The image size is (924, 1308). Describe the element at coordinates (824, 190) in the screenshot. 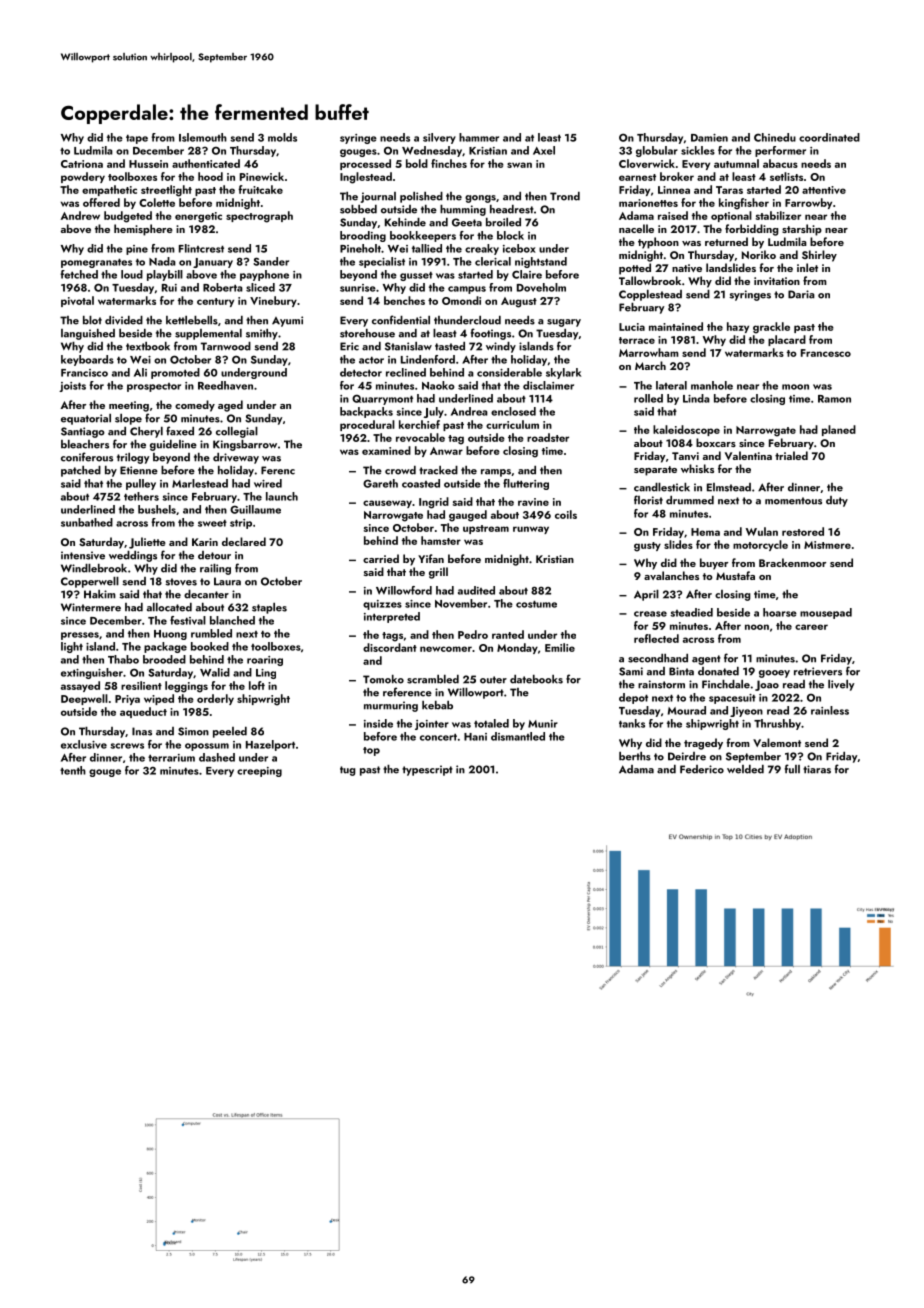

I see `attentive` at that location.
